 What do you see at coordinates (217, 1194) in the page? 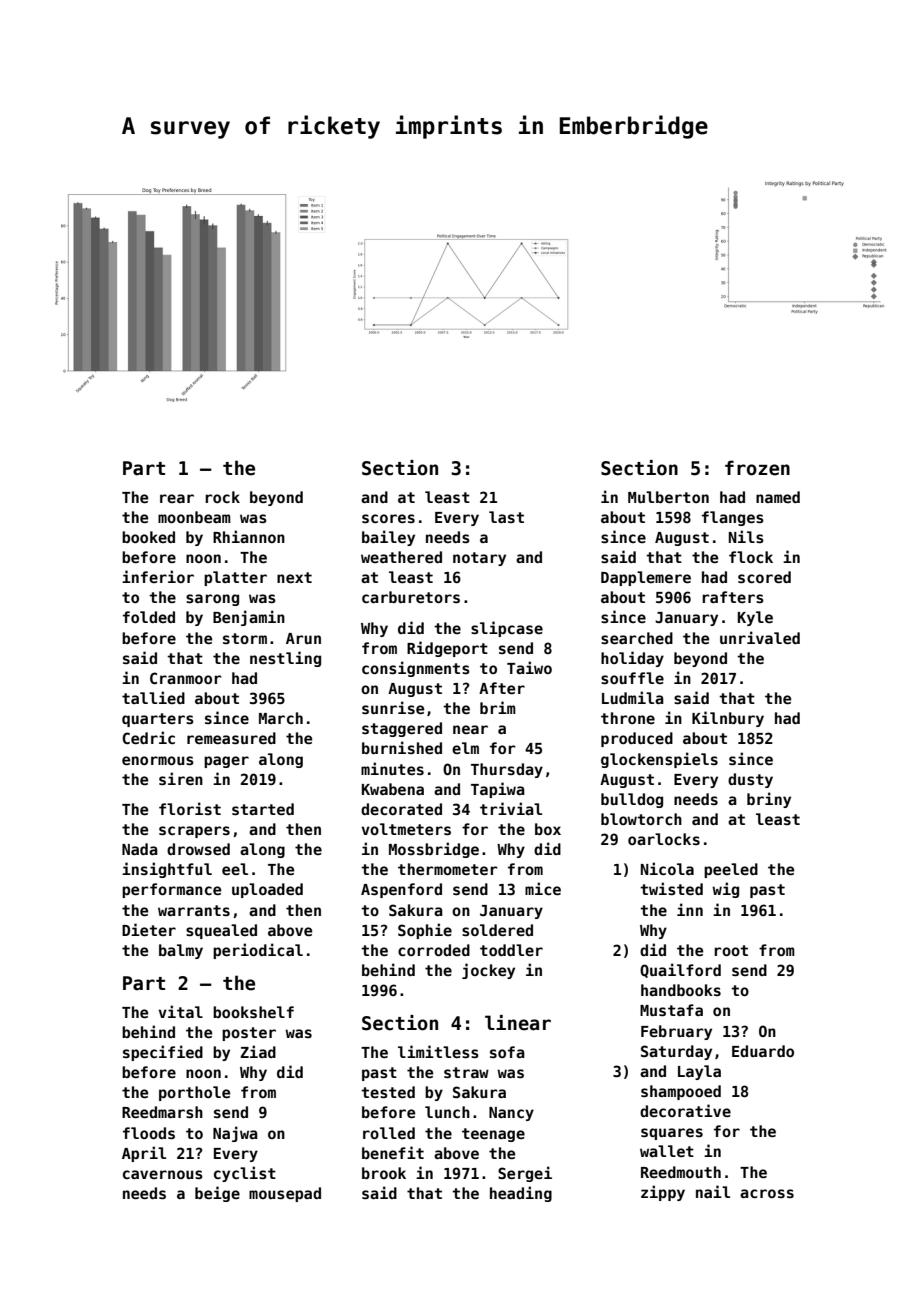
I see `beige` at bounding box center [217, 1194].
